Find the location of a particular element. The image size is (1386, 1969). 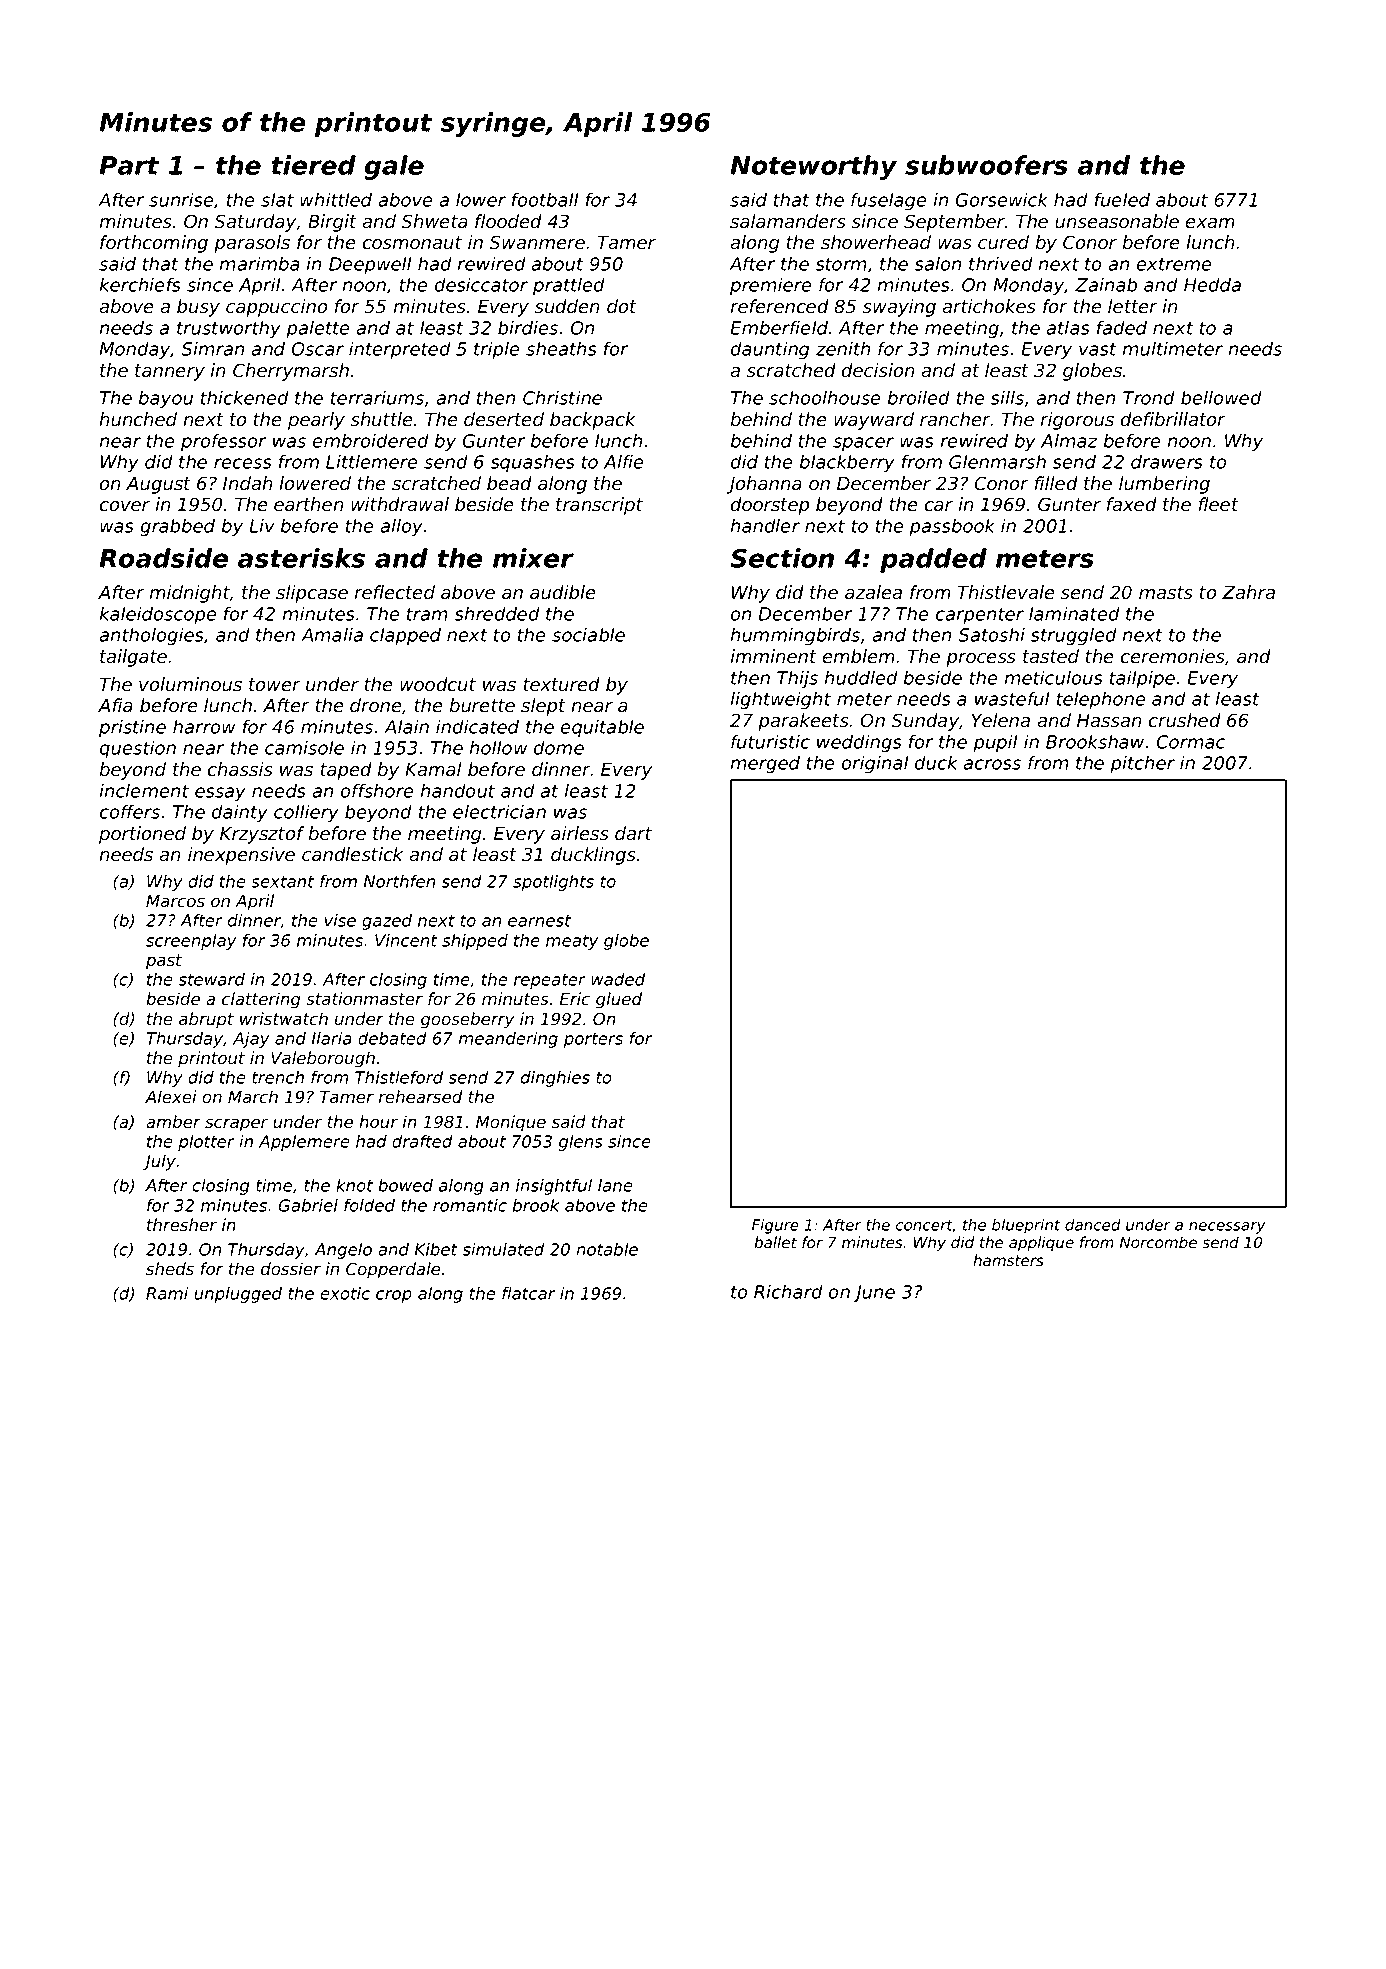

drafted is located at coordinates (422, 1141).
